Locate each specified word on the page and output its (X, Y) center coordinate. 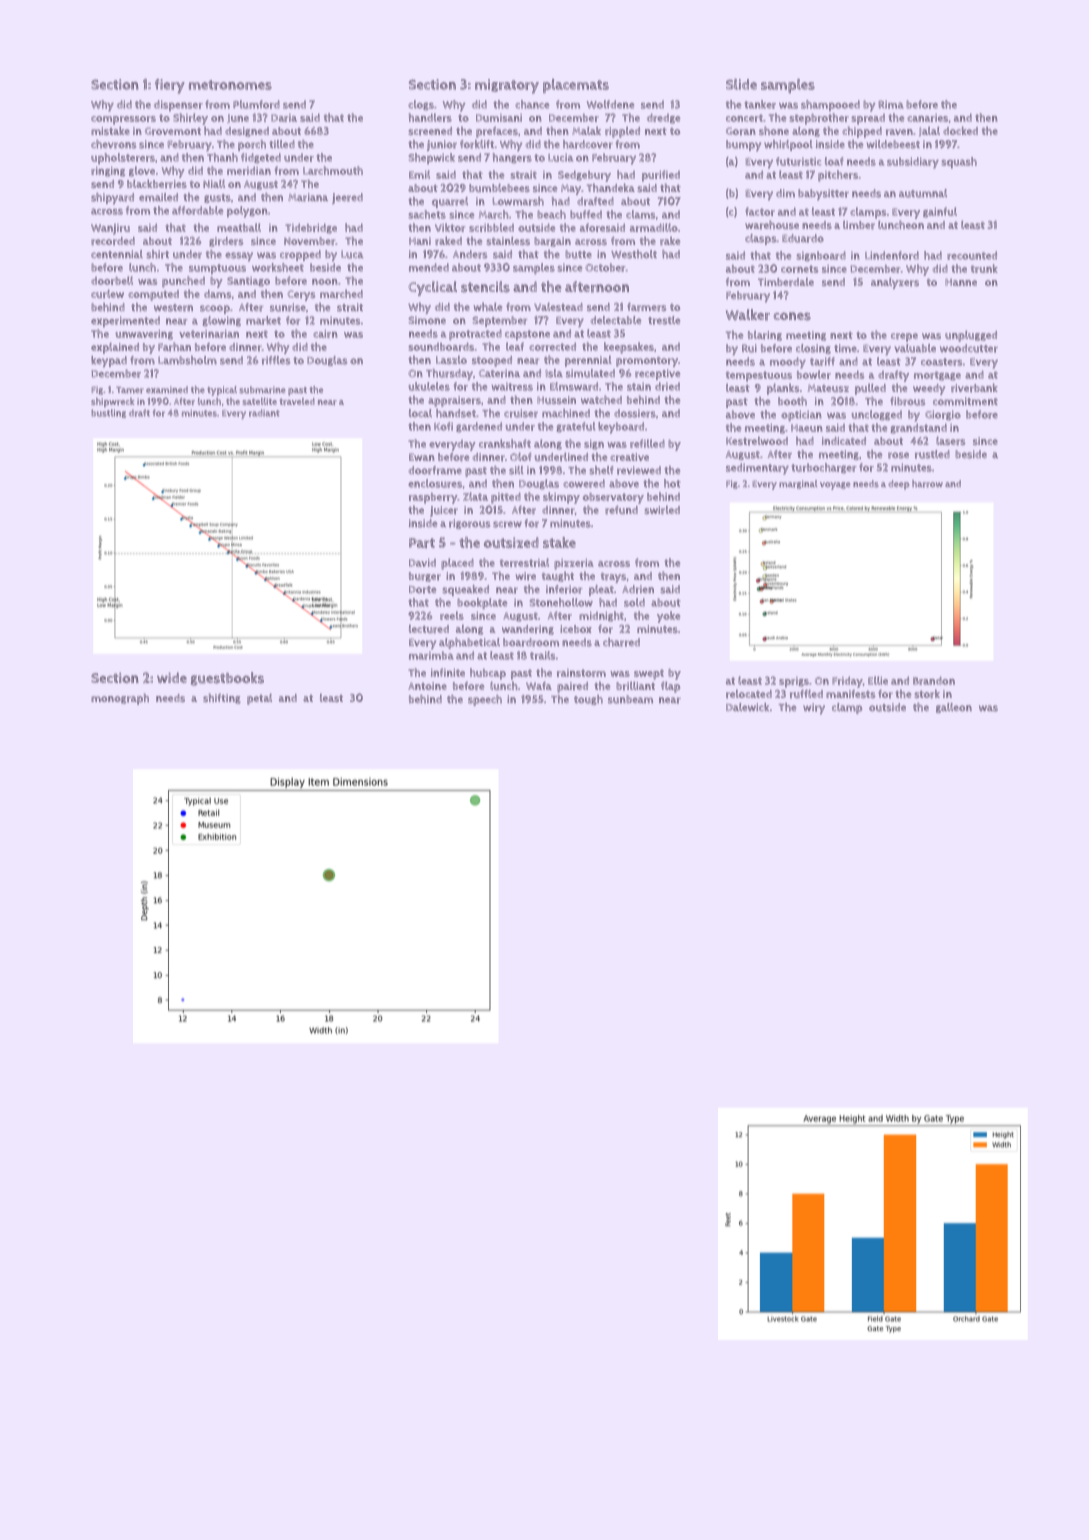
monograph (120, 699)
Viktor (450, 227)
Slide (741, 84)
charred (621, 642)
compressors (123, 120)
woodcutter (969, 348)
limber (859, 225)
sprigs (794, 682)
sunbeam (630, 699)
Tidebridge (311, 228)
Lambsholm (187, 360)
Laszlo (451, 359)
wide (172, 677)
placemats (576, 86)
